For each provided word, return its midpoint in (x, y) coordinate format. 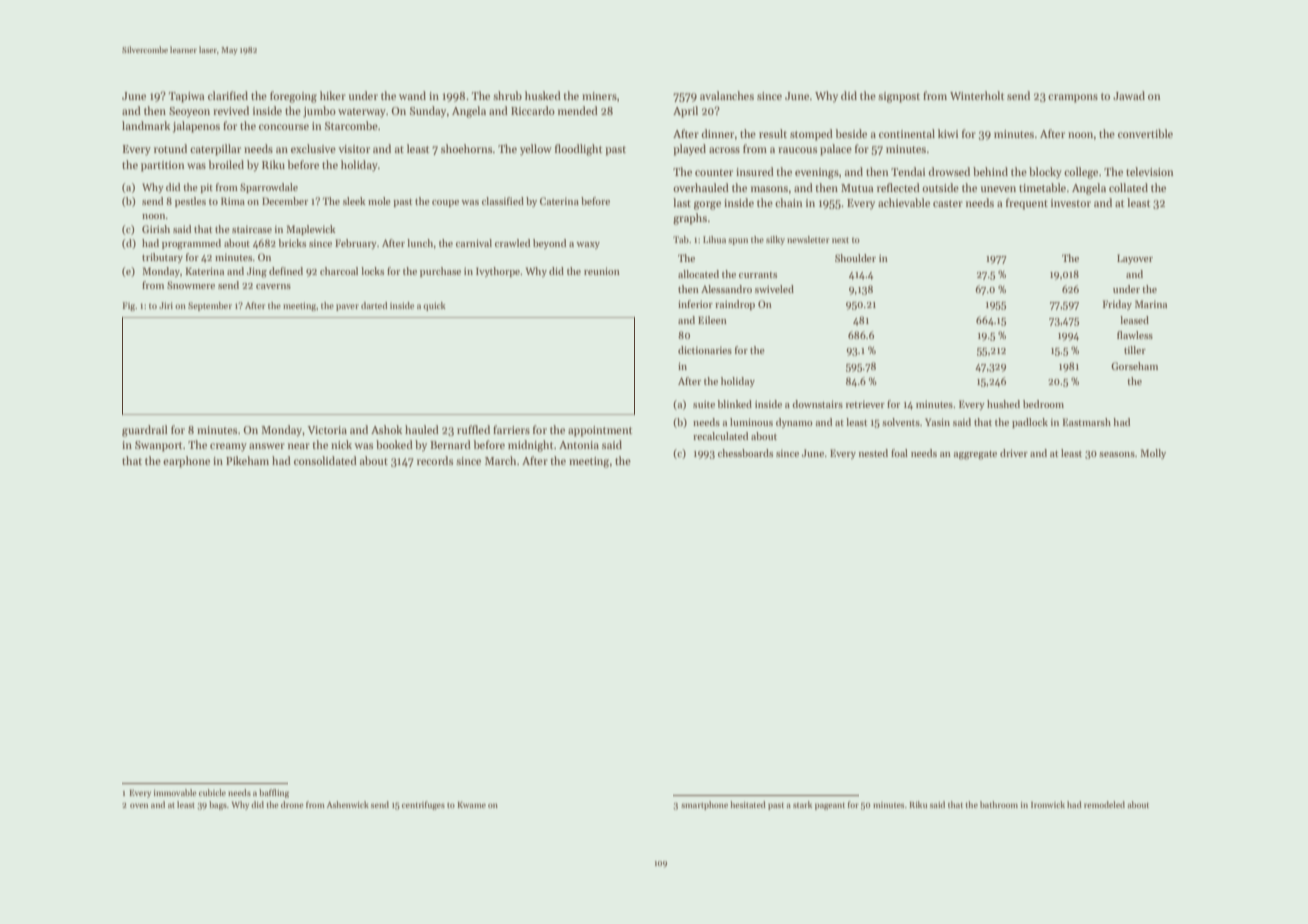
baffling (274, 793)
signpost (899, 97)
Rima (233, 201)
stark (802, 804)
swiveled (774, 289)
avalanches (727, 95)
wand (412, 95)
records (435, 460)
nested (873, 453)
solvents (901, 422)
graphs (690, 219)
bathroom (999, 804)
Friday (1117, 305)
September (210, 306)
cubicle (212, 792)
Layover (1135, 259)
